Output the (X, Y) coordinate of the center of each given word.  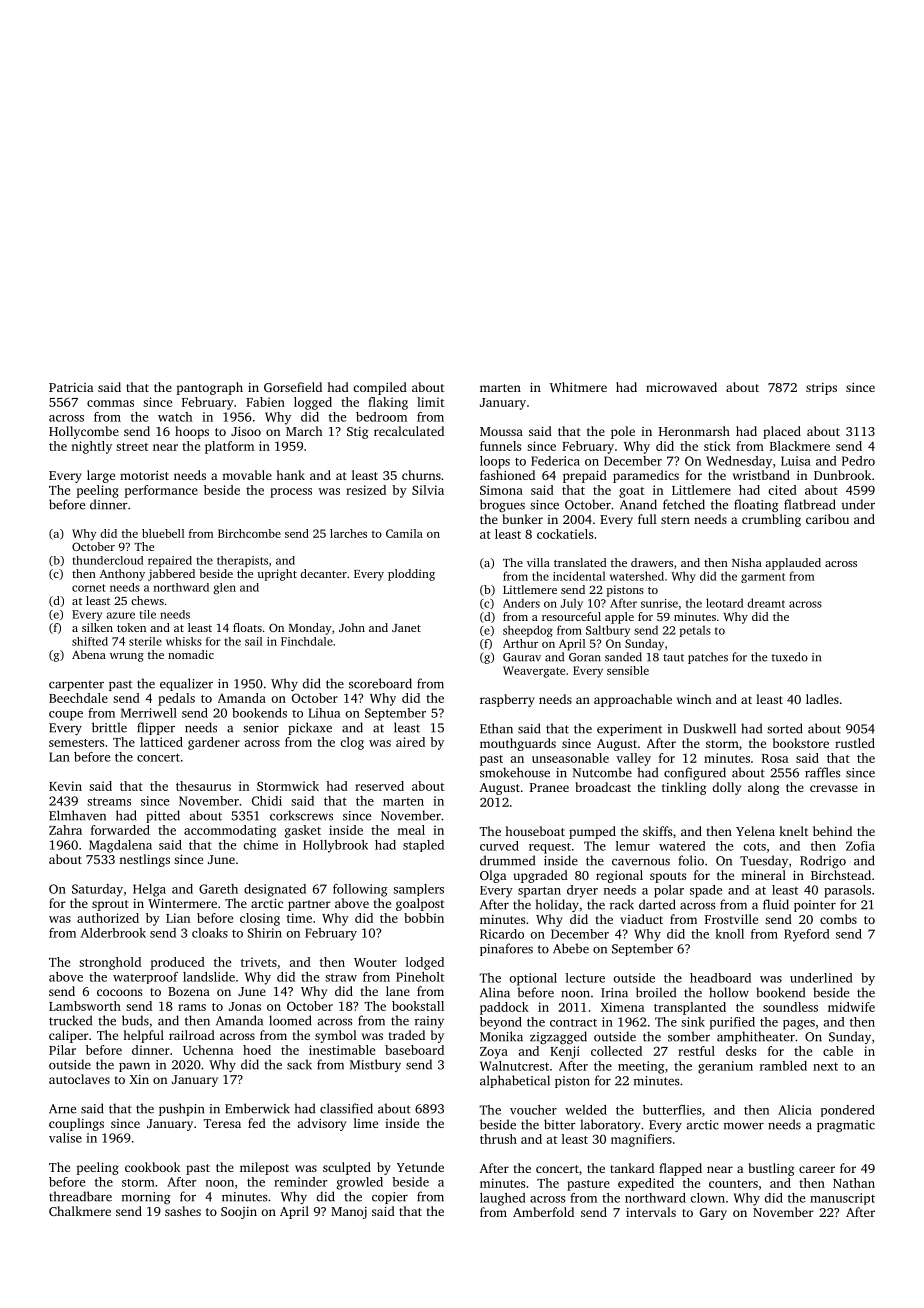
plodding (411, 575)
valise (65, 1138)
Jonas (245, 1006)
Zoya (494, 1053)
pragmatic (846, 1126)
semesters (76, 743)
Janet (406, 628)
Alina (495, 992)
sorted (785, 728)
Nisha (747, 562)
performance (161, 491)
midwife (851, 1007)
